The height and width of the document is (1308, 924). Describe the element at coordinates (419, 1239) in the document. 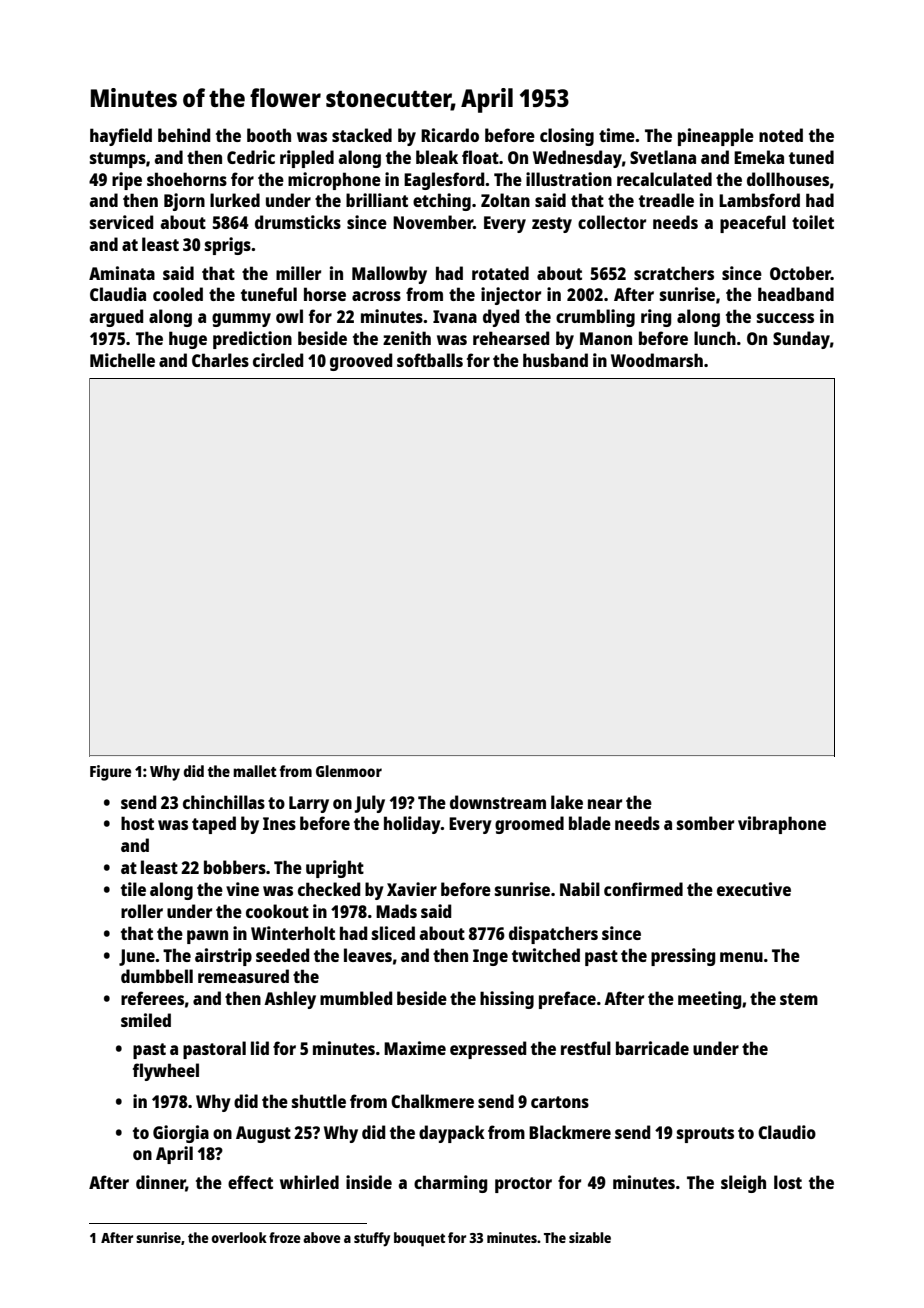

I see `bouquet` at that location.
